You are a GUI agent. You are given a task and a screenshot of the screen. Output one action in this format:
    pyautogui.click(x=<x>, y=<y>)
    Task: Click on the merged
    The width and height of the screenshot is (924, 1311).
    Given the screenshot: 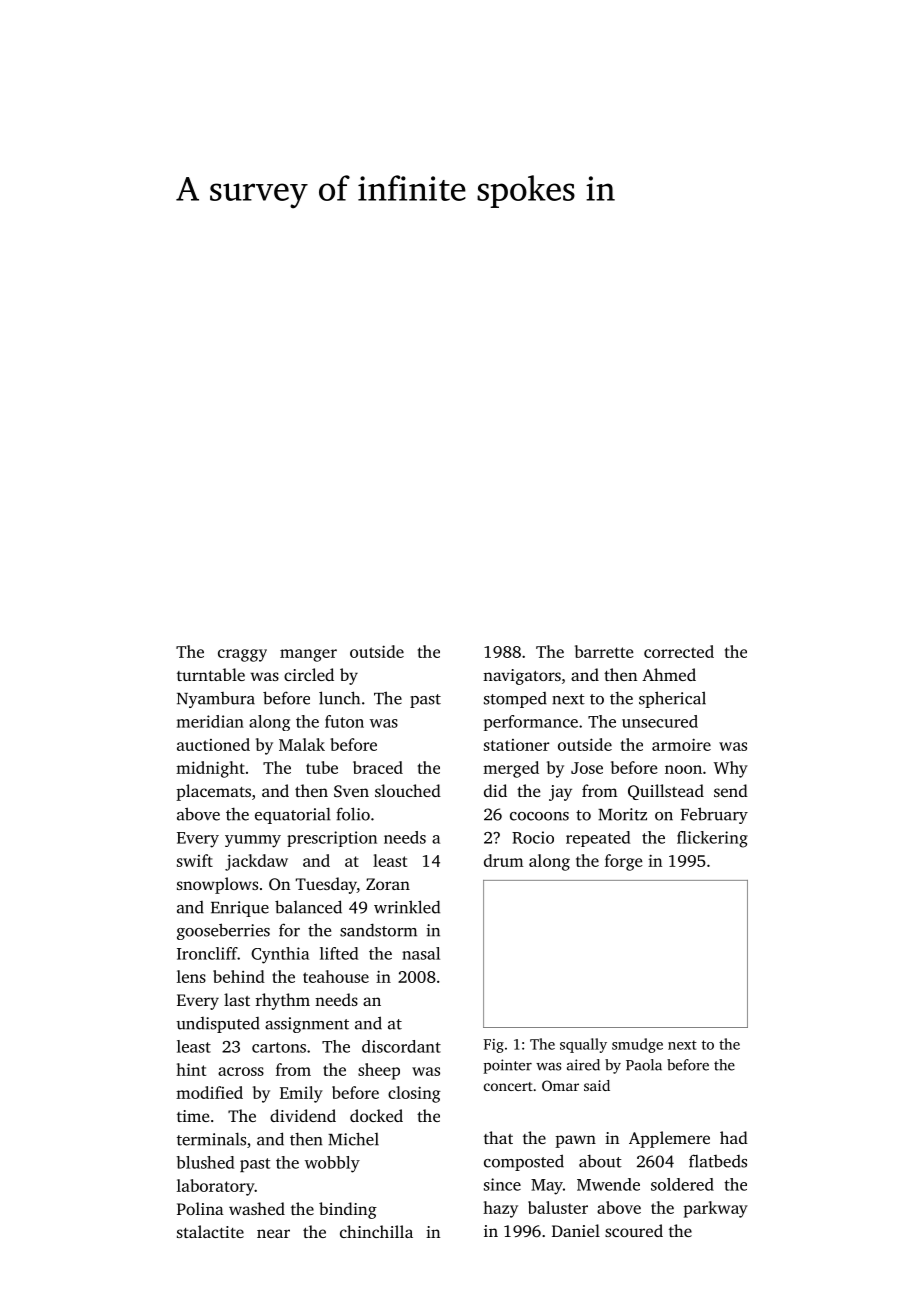 What is the action you would take?
    pyautogui.click(x=511, y=769)
